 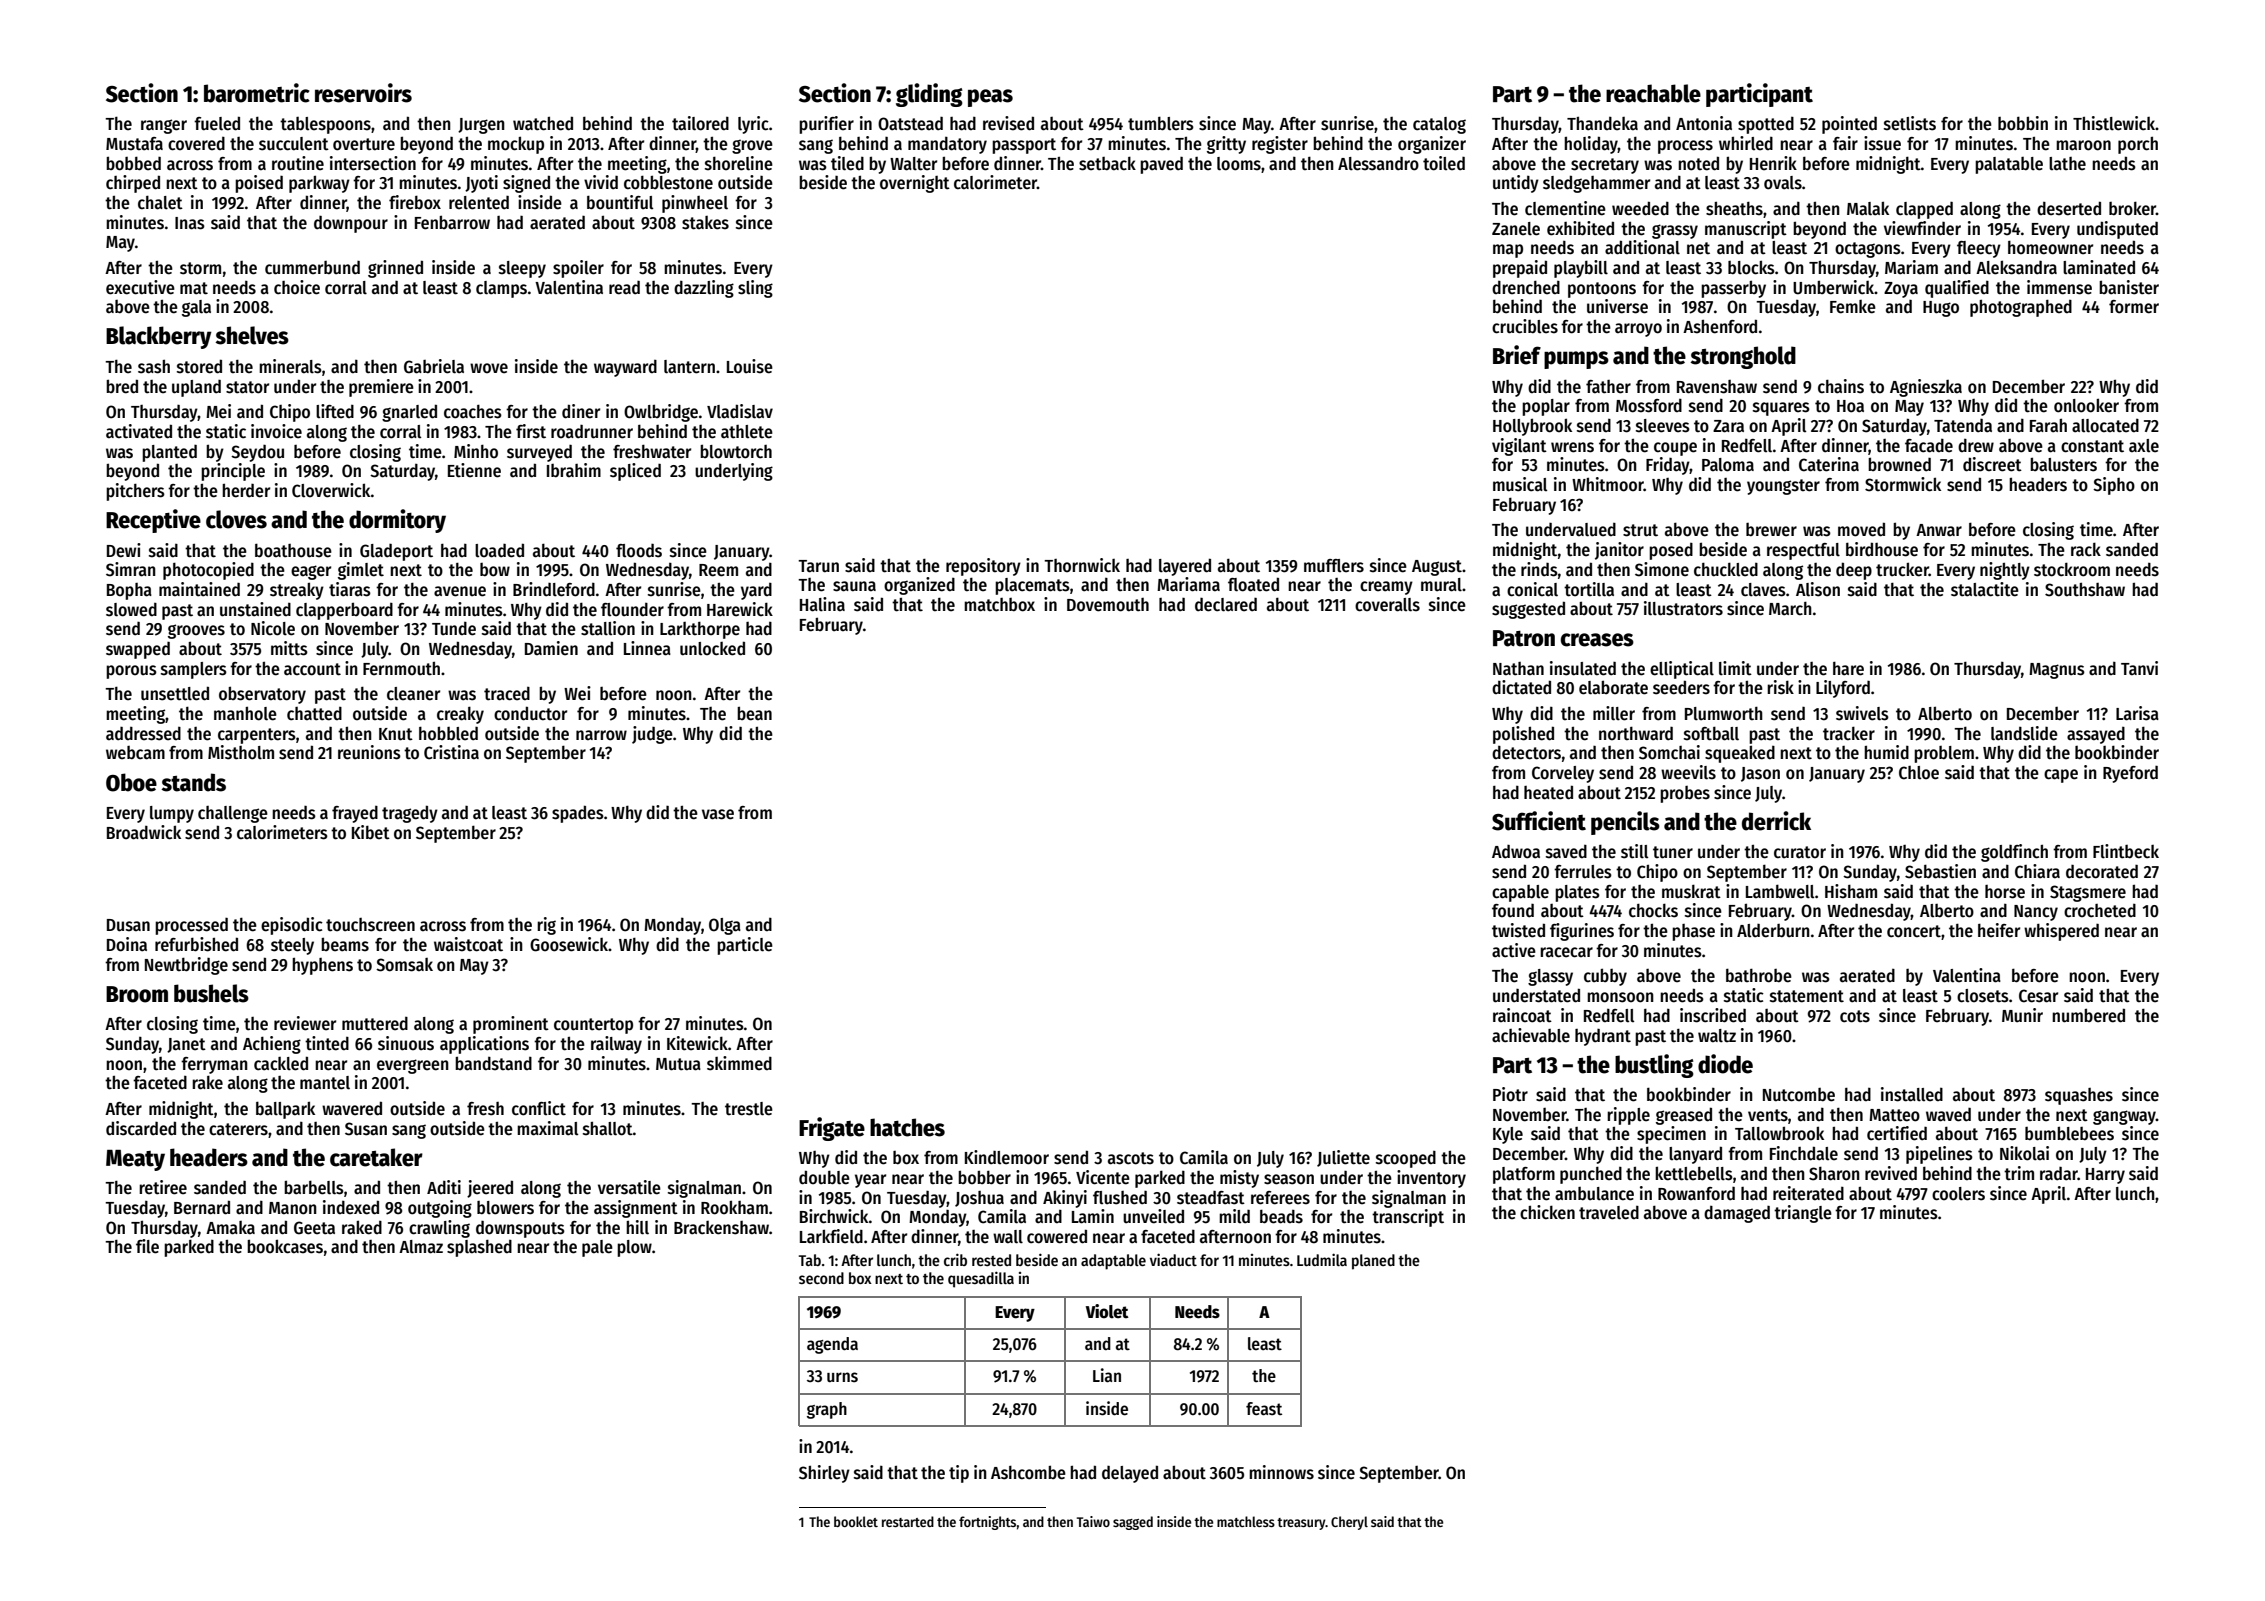 What do you see at coordinates (1532, 427) in the image?
I see `Hollybrook` at bounding box center [1532, 427].
